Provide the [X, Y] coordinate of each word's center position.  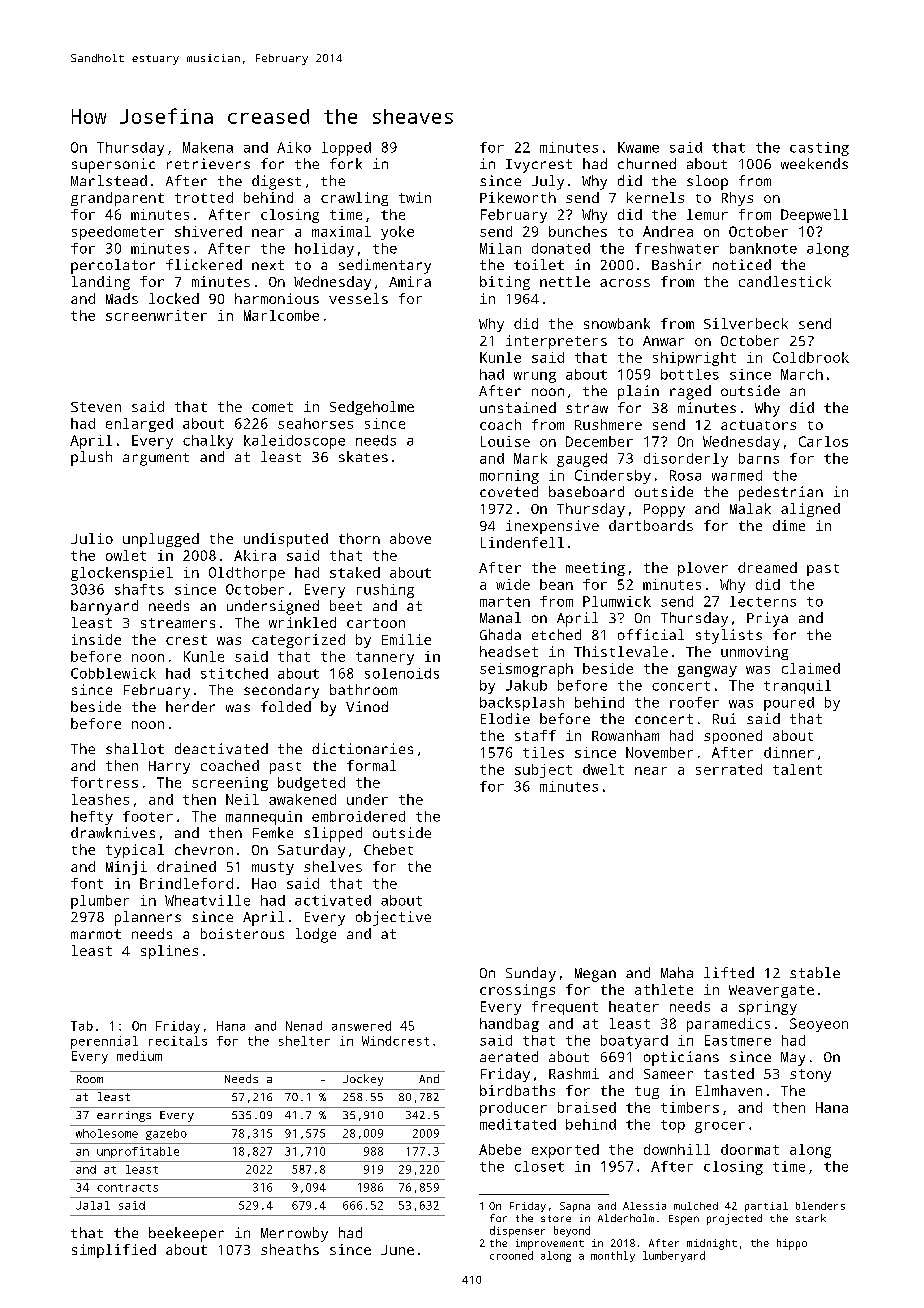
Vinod [367, 706]
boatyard [634, 1042]
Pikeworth [518, 197]
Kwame [638, 147]
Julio [92, 538]
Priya [767, 619]
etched [556, 634]
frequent [565, 1008]
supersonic [113, 165]
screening [230, 784]
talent [797, 769]
